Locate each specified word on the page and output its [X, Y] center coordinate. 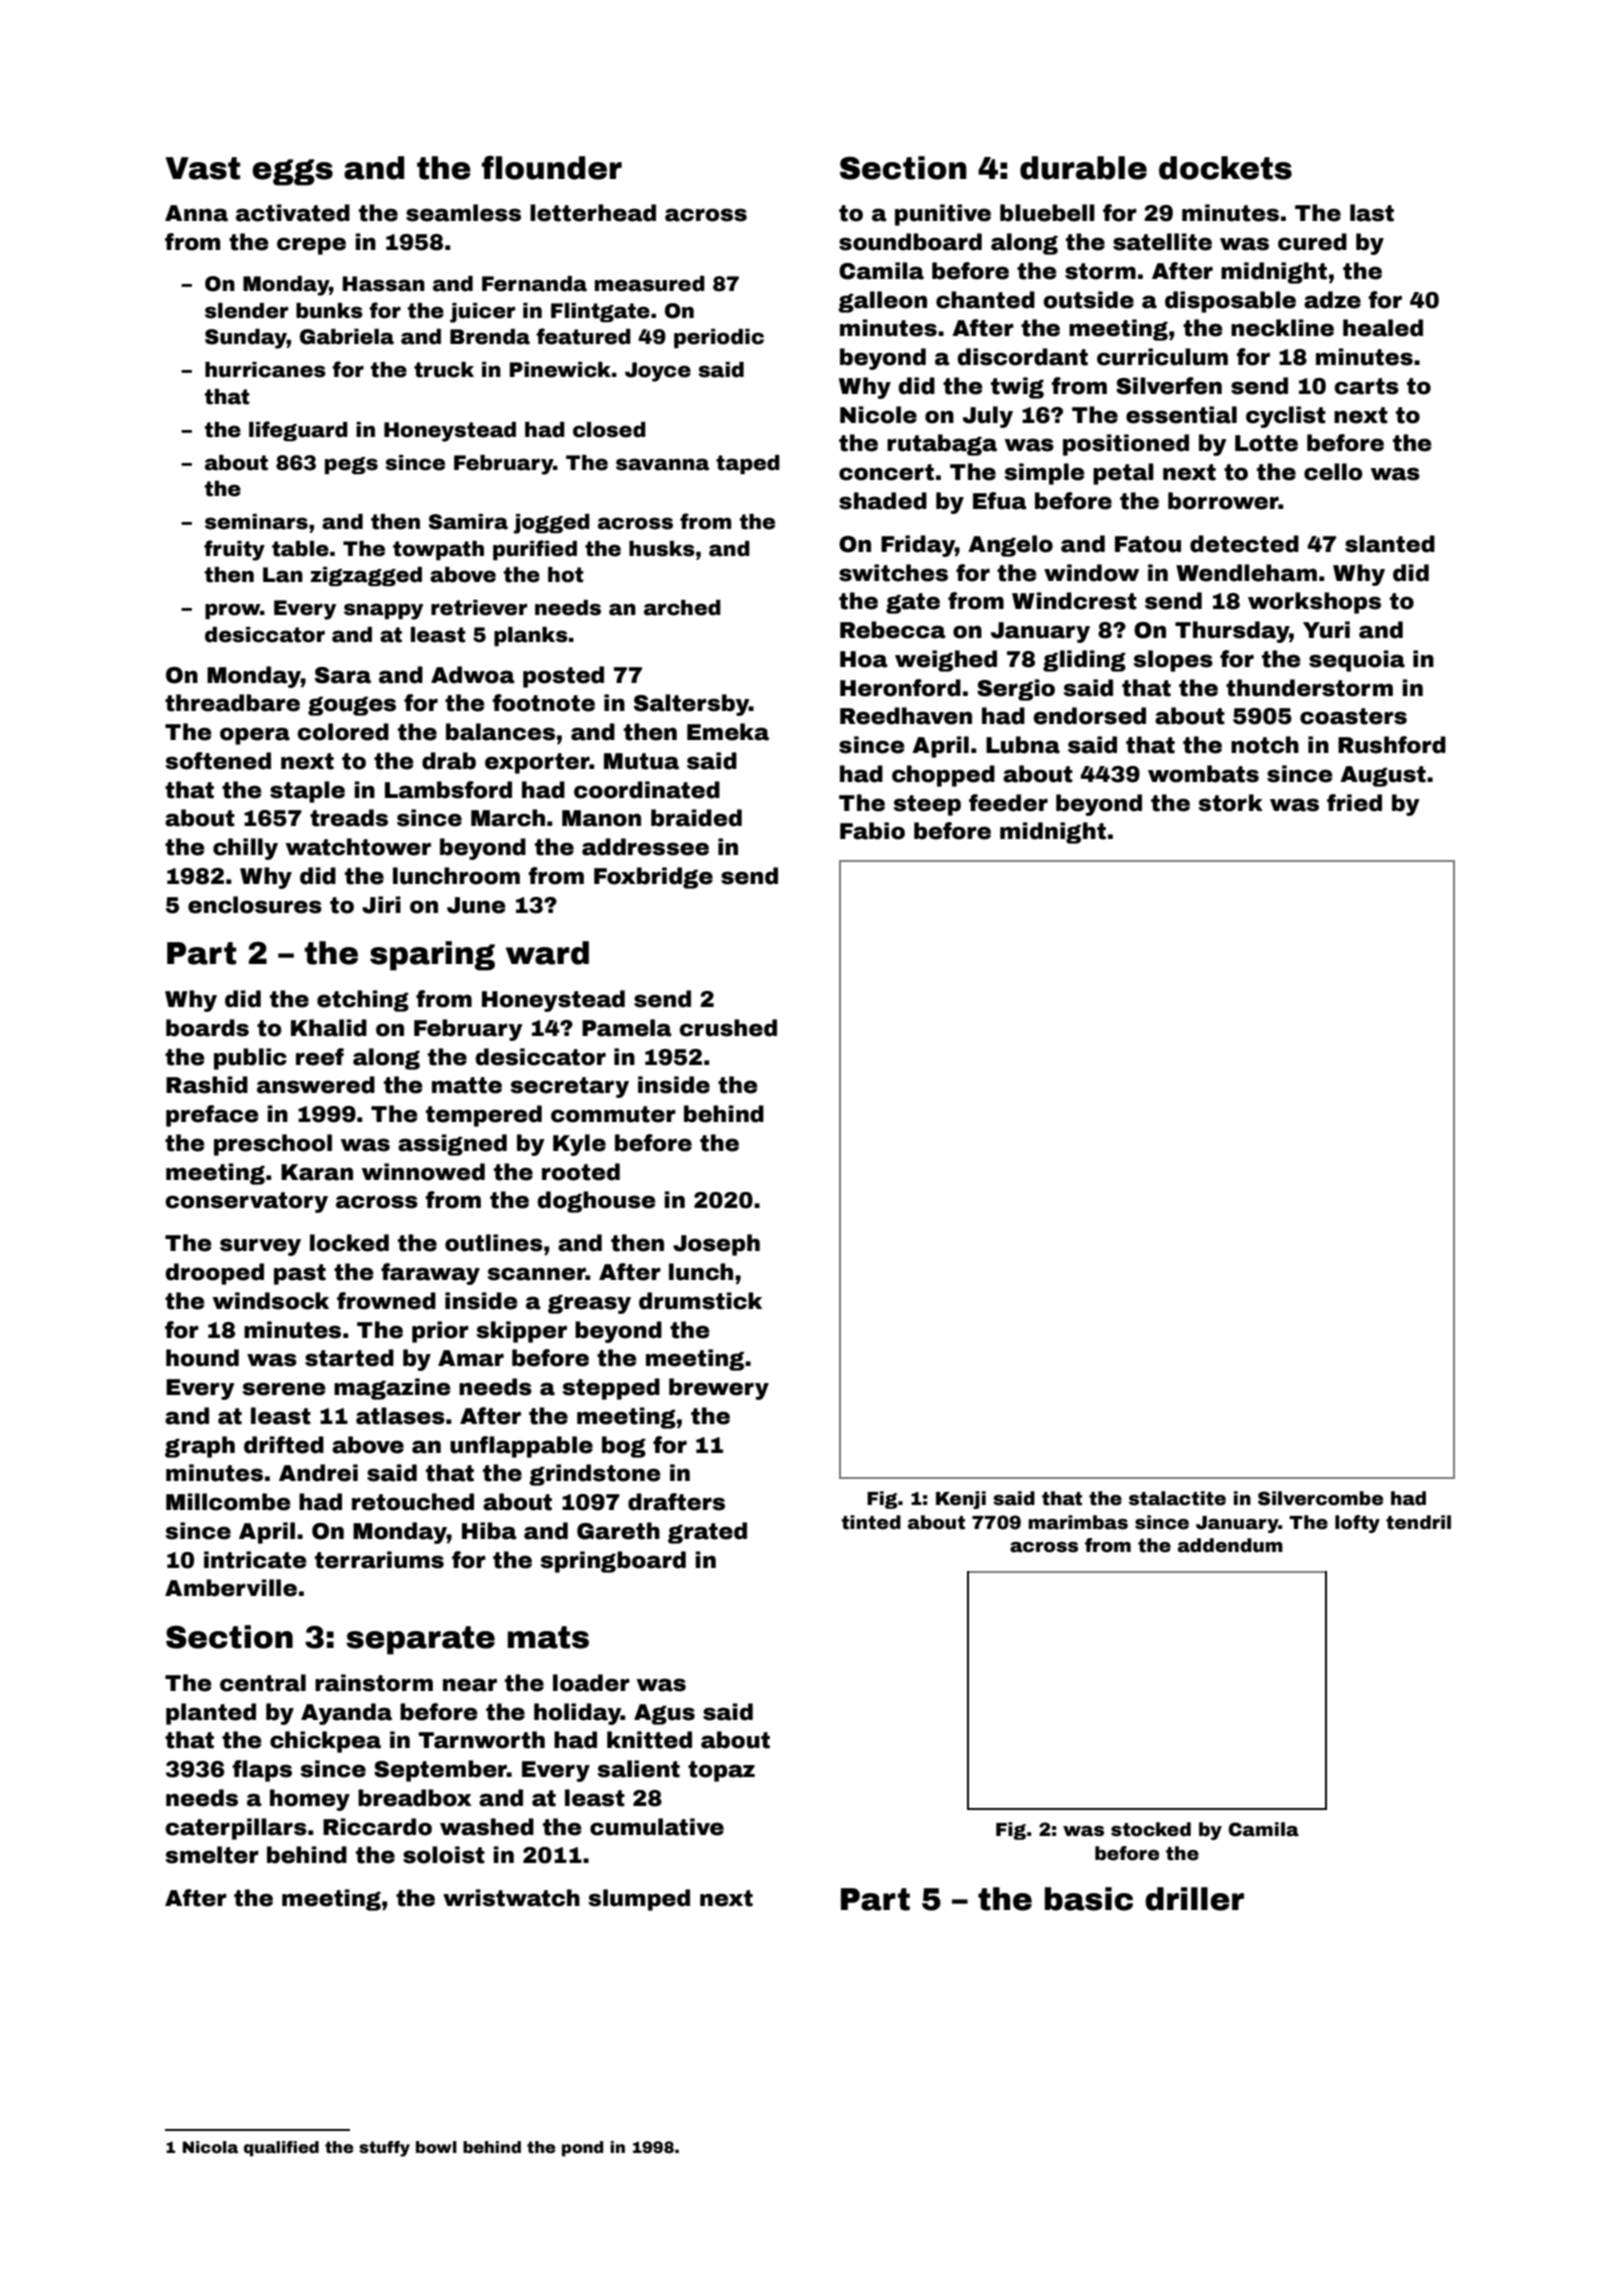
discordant [1022, 357]
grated [707, 1533]
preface [212, 1116]
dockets [1225, 168]
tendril [1418, 1522]
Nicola [210, 2147]
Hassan [384, 284]
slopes [1173, 661]
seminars [256, 522]
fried [1354, 803]
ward [547, 953]
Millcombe [228, 1502]
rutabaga [942, 445]
